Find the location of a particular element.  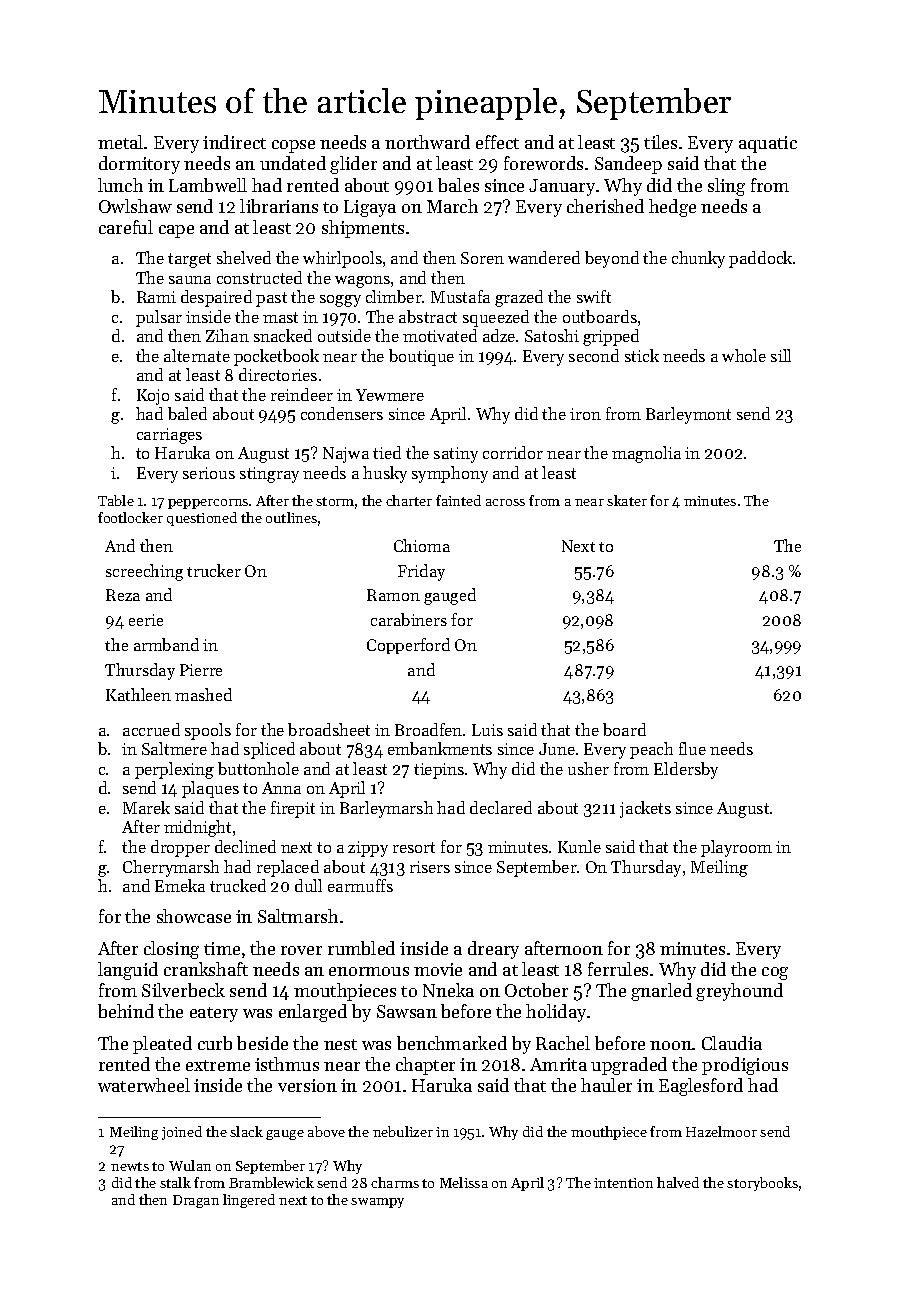

alternate is located at coordinates (197, 355).
